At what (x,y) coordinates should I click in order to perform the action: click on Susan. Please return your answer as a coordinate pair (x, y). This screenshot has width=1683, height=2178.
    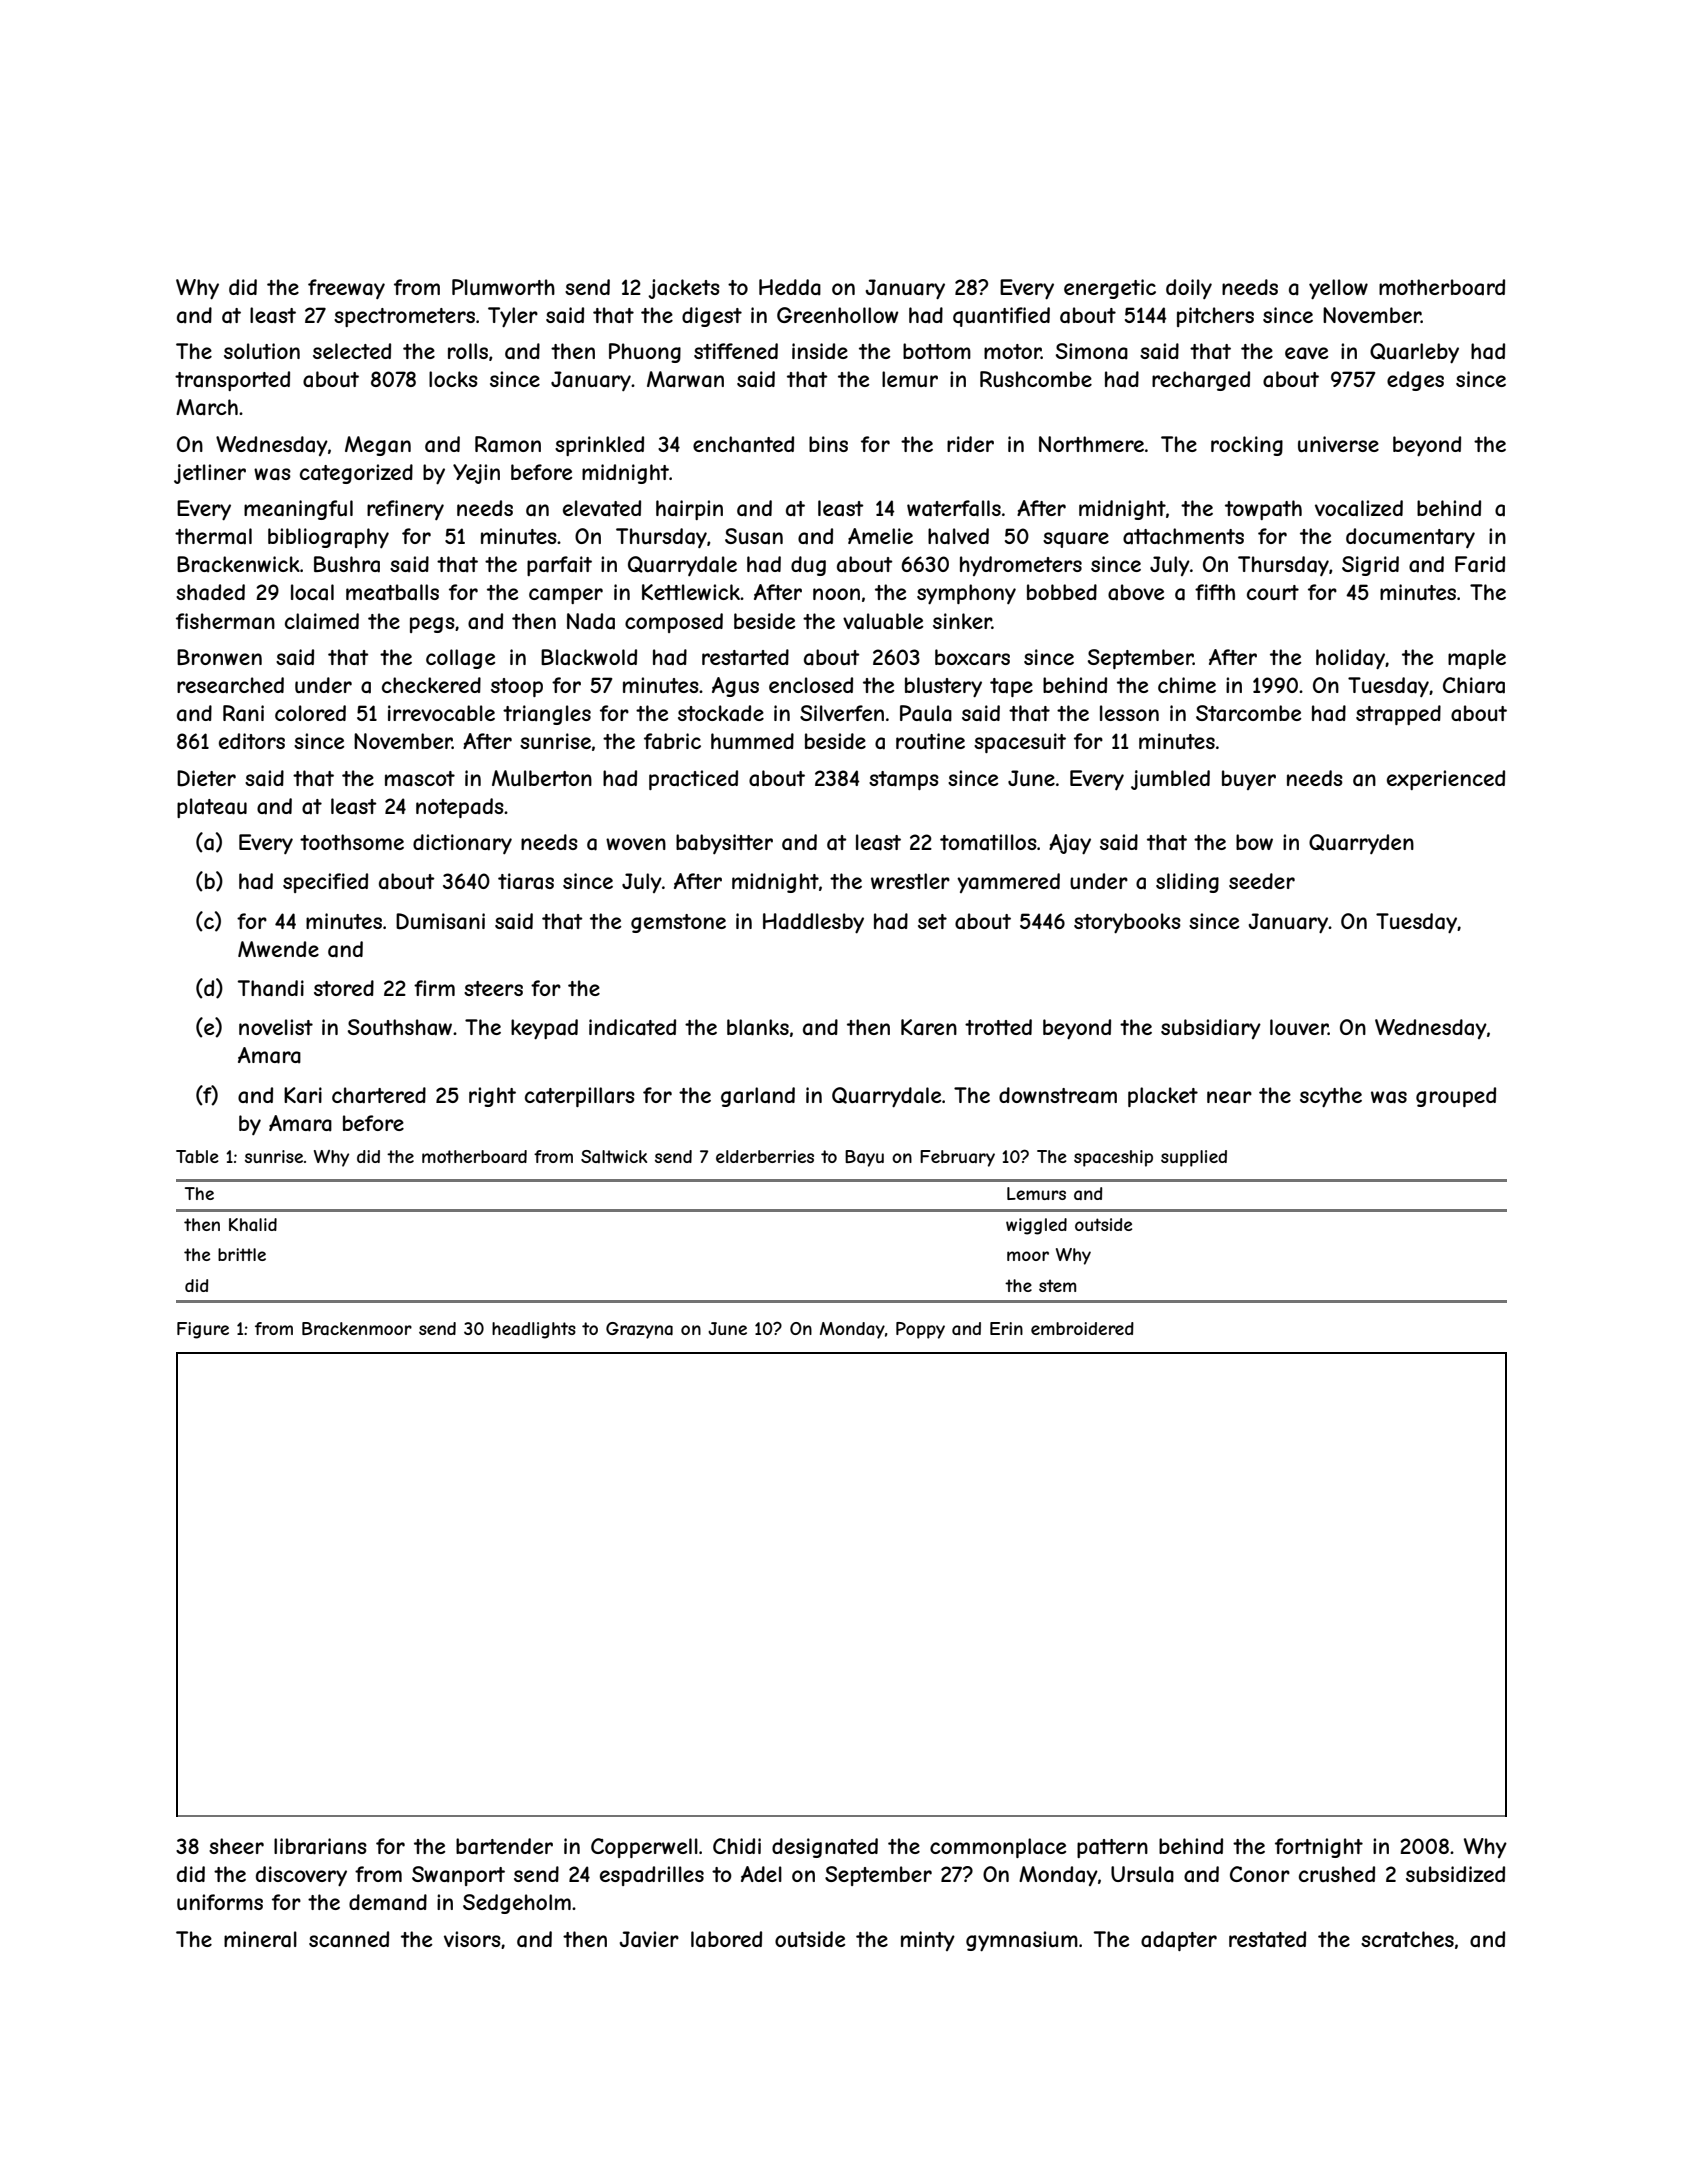
    Looking at the image, I should click on (754, 536).
